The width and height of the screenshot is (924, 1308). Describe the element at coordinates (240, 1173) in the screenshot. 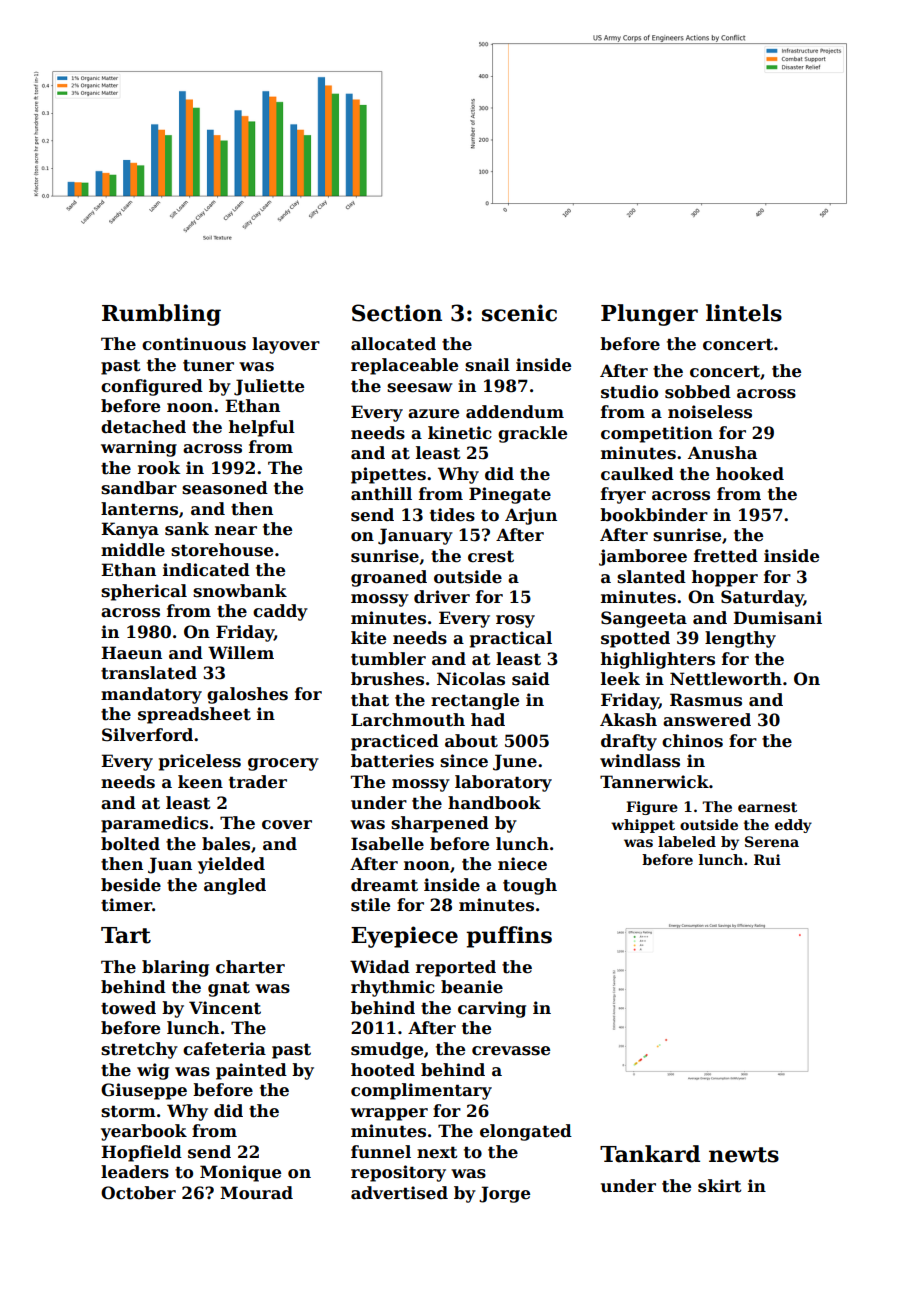

I see `Monique` at that location.
